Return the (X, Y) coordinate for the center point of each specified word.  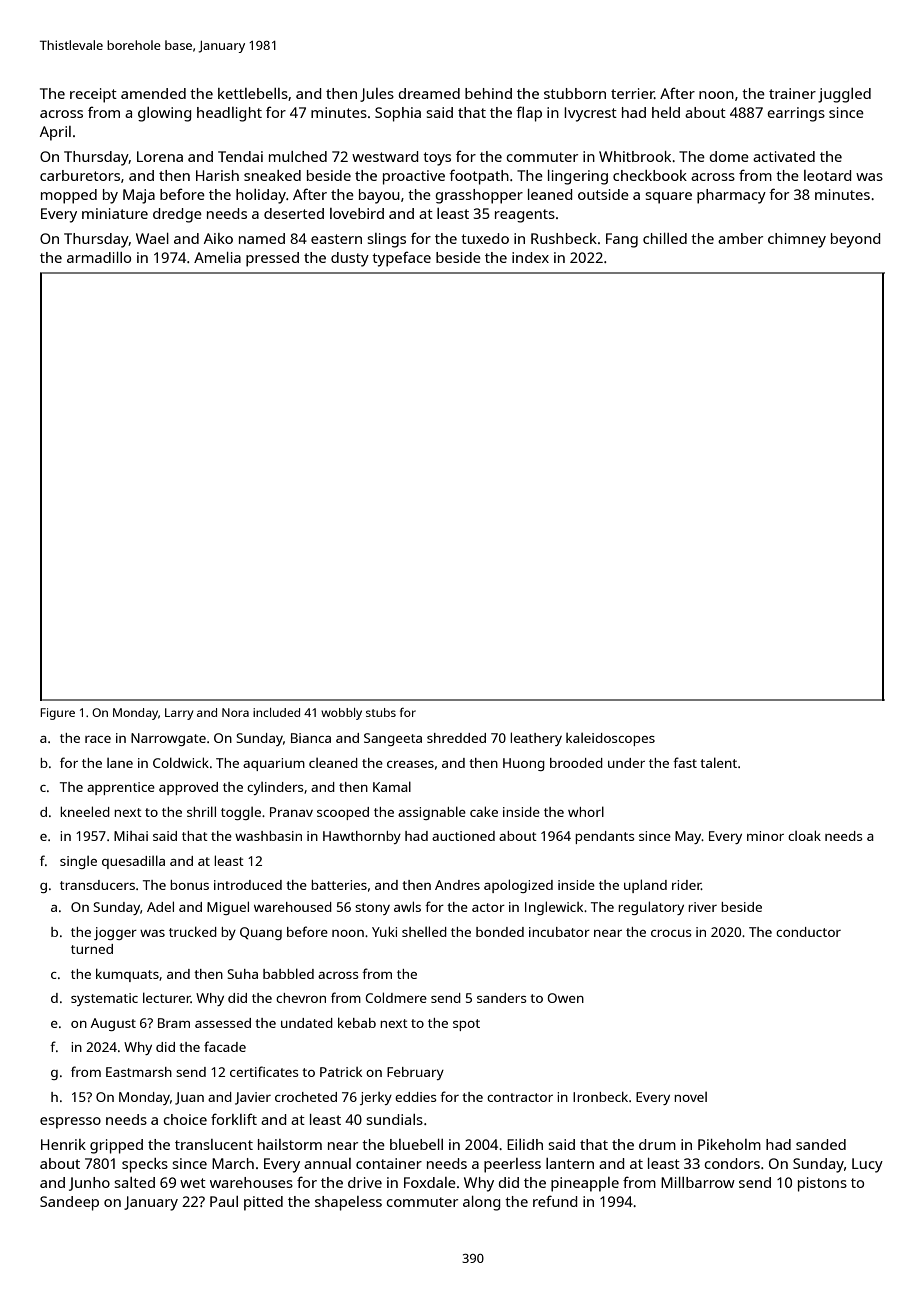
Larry (179, 714)
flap (529, 114)
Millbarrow (698, 1182)
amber (740, 238)
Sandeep (69, 1203)
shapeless (348, 1203)
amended (153, 93)
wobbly (341, 714)
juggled (844, 95)
